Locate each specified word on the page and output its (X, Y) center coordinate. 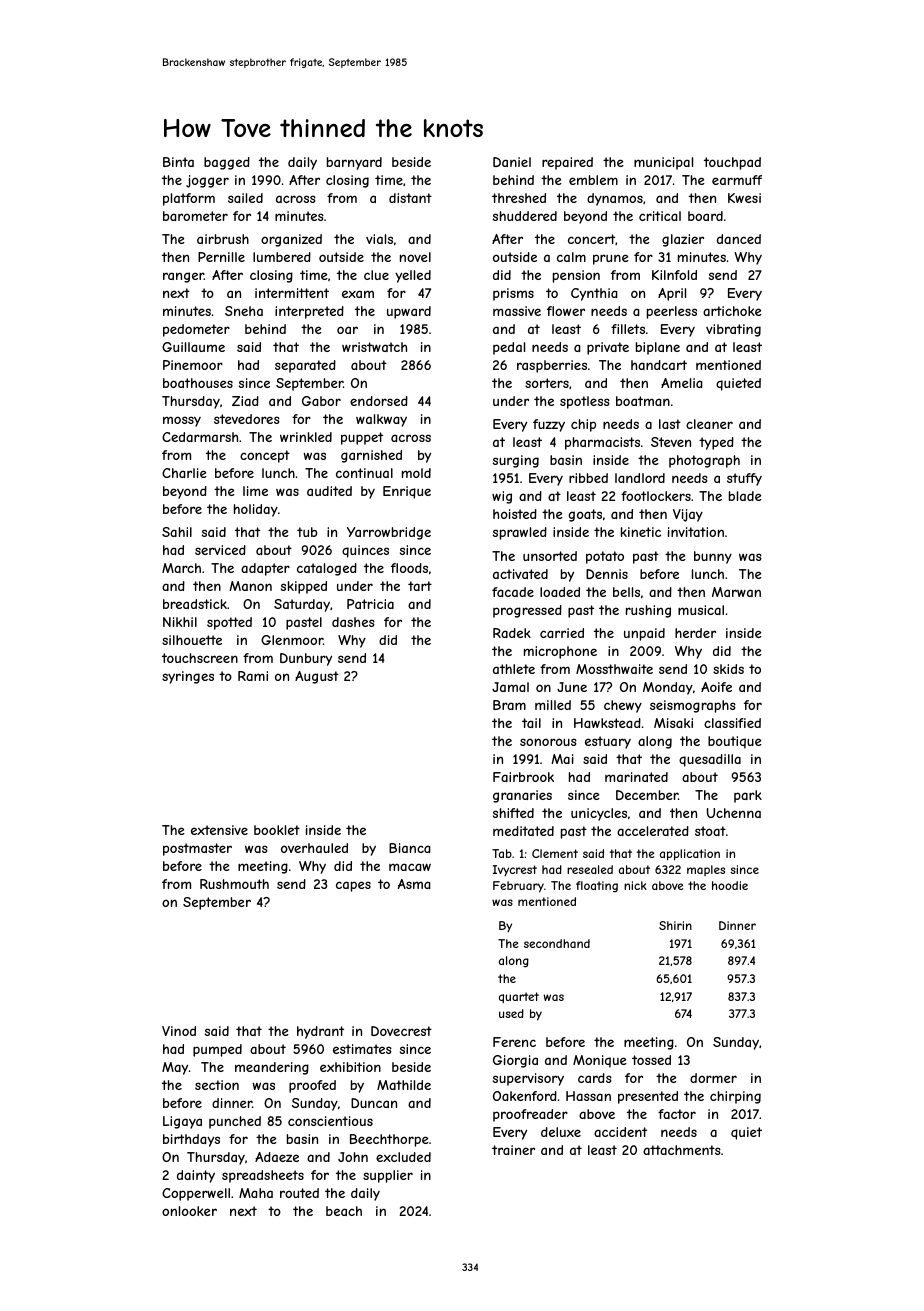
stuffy (744, 479)
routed (299, 1193)
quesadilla (710, 760)
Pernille (221, 257)
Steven (671, 442)
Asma (414, 884)
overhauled (314, 848)
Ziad (245, 401)
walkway (381, 420)
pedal (509, 348)
